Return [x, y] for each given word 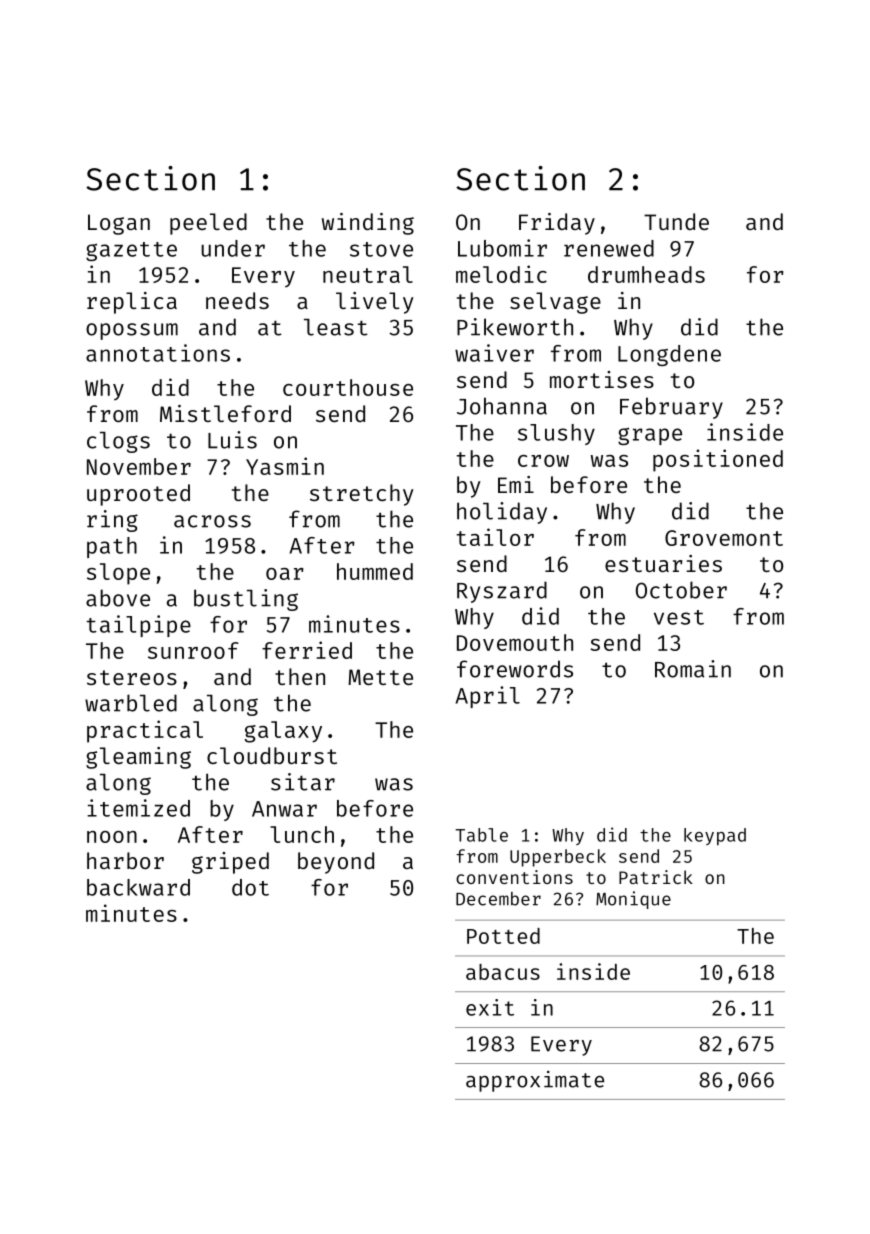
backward [138, 887]
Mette [380, 677]
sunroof [193, 650]
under [233, 248]
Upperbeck [558, 858]
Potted [503, 936]
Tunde [676, 221]
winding [368, 224]
